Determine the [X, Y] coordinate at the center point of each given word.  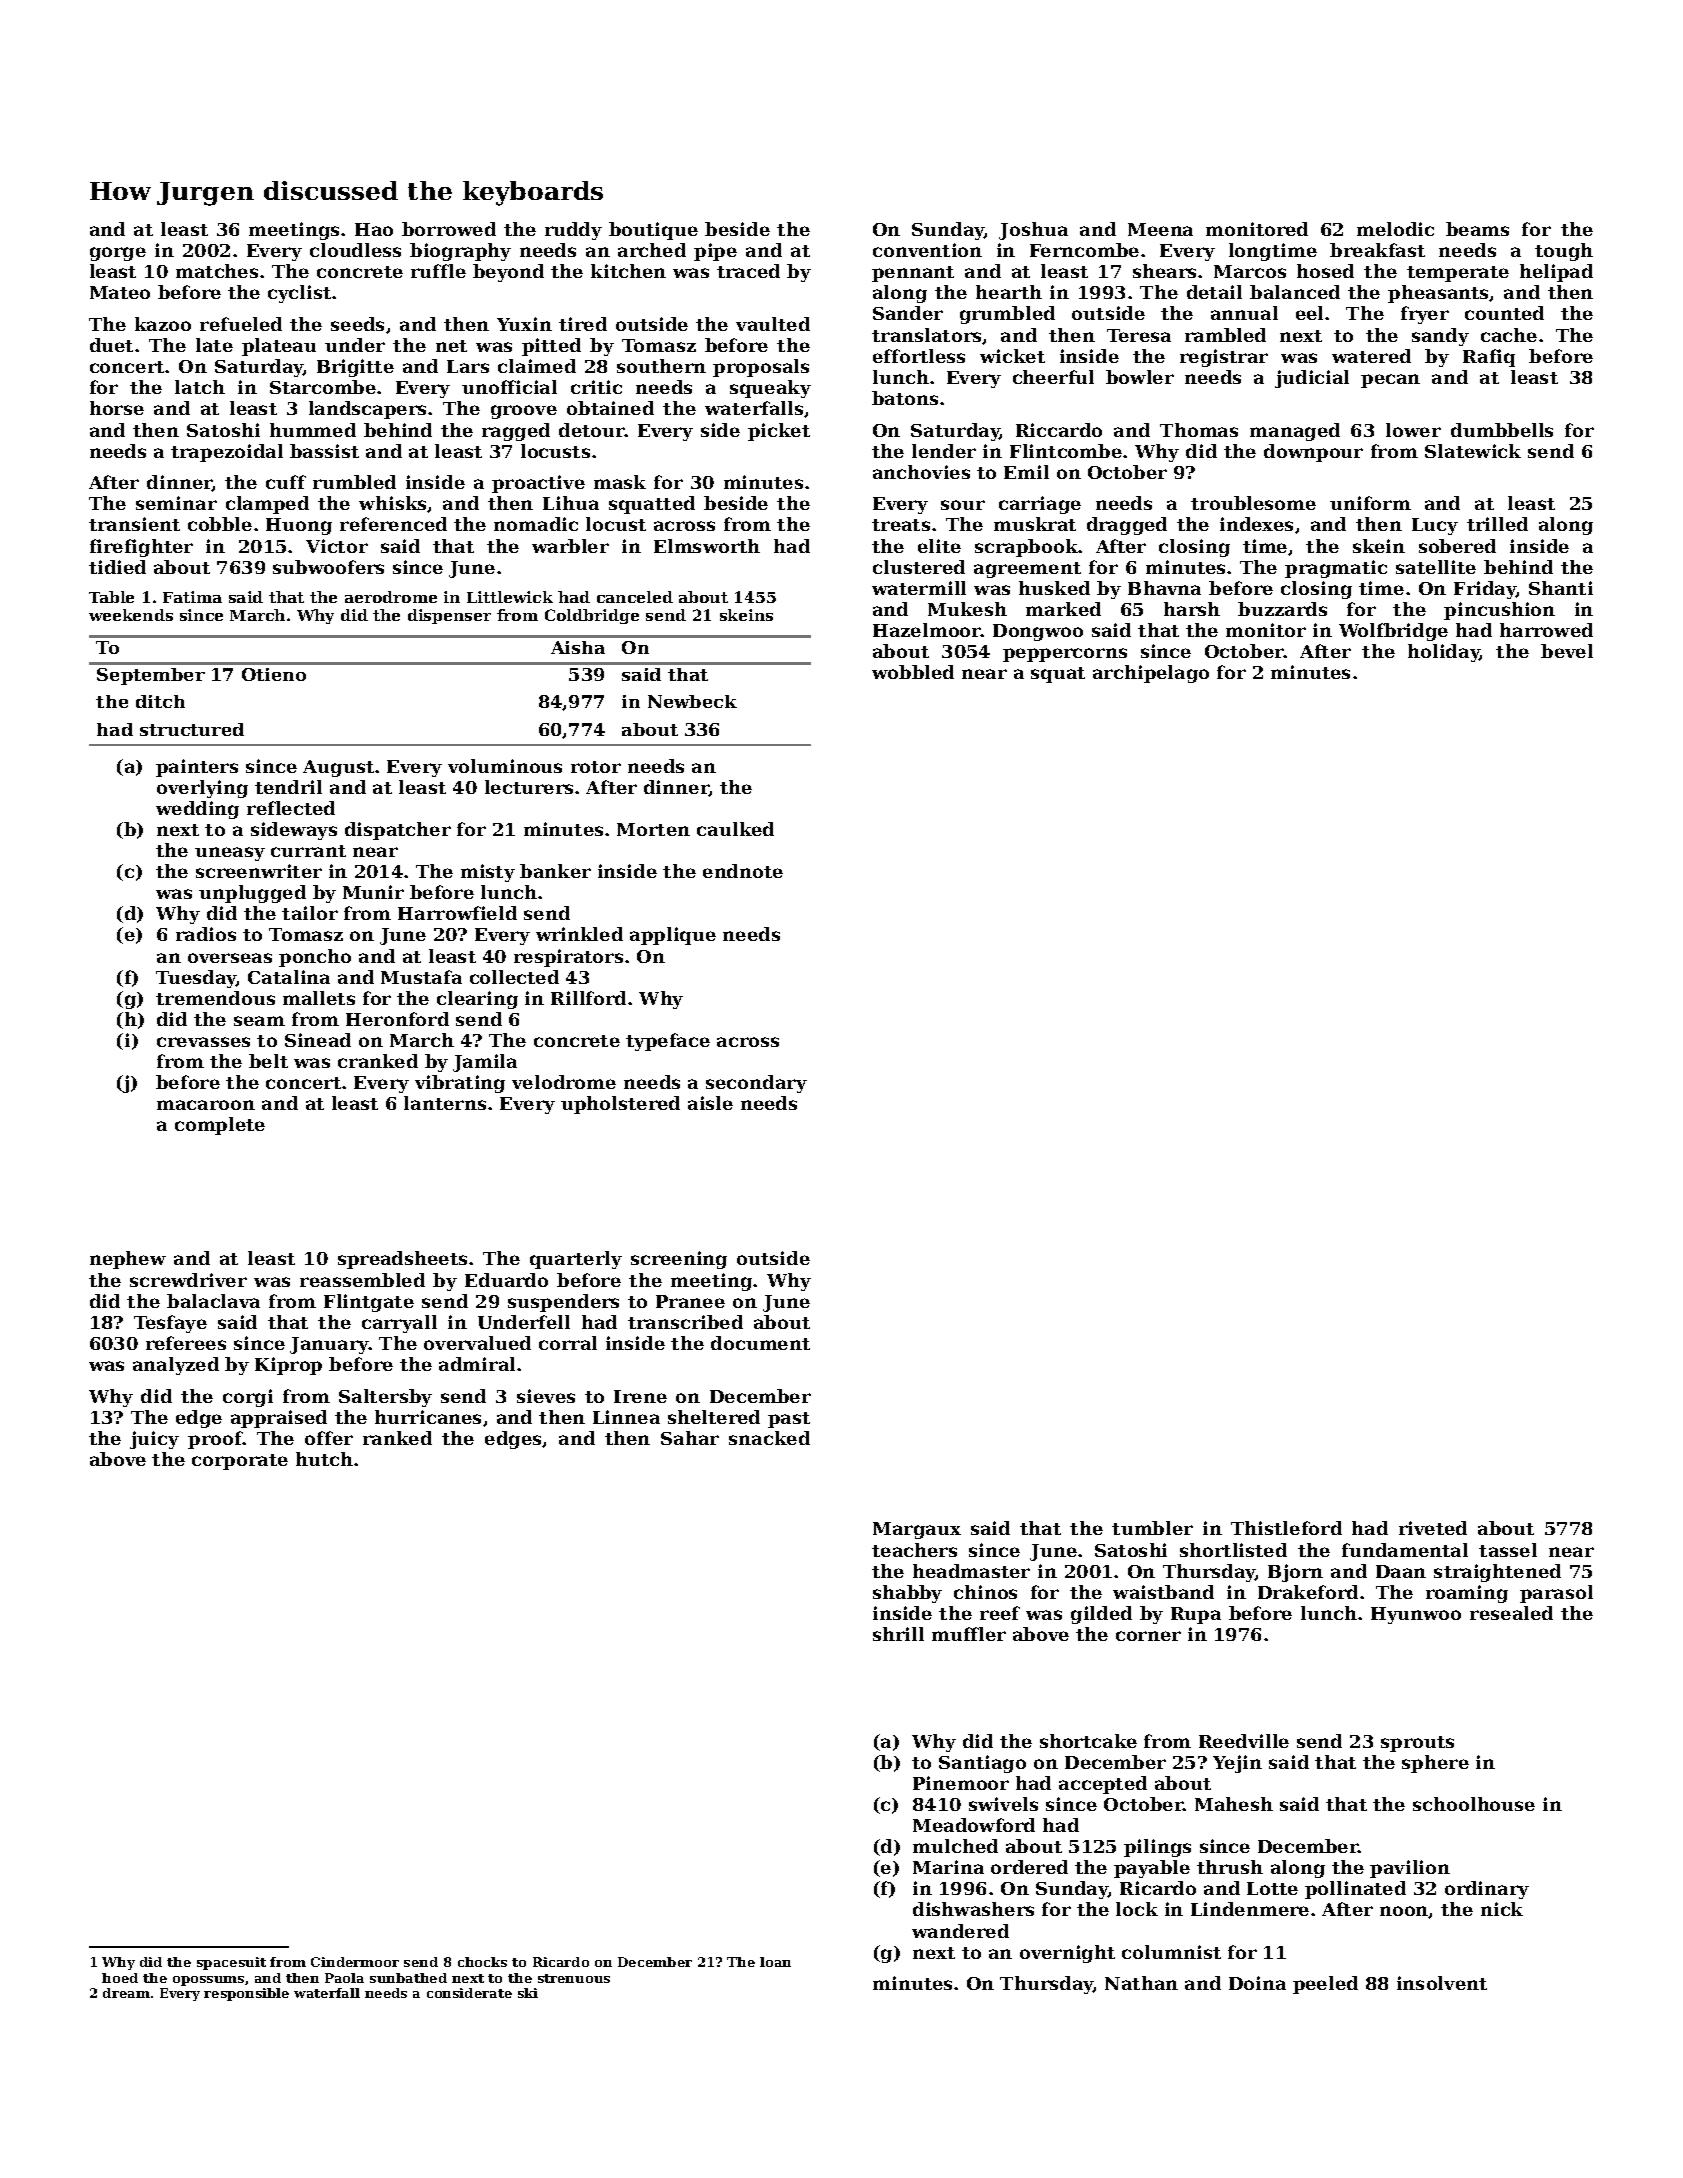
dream [126, 1993]
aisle [710, 1103]
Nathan [1141, 1983]
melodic [1395, 229]
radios [206, 934]
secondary [756, 1084]
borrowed [449, 229]
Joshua [1033, 231]
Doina [1257, 1983]
